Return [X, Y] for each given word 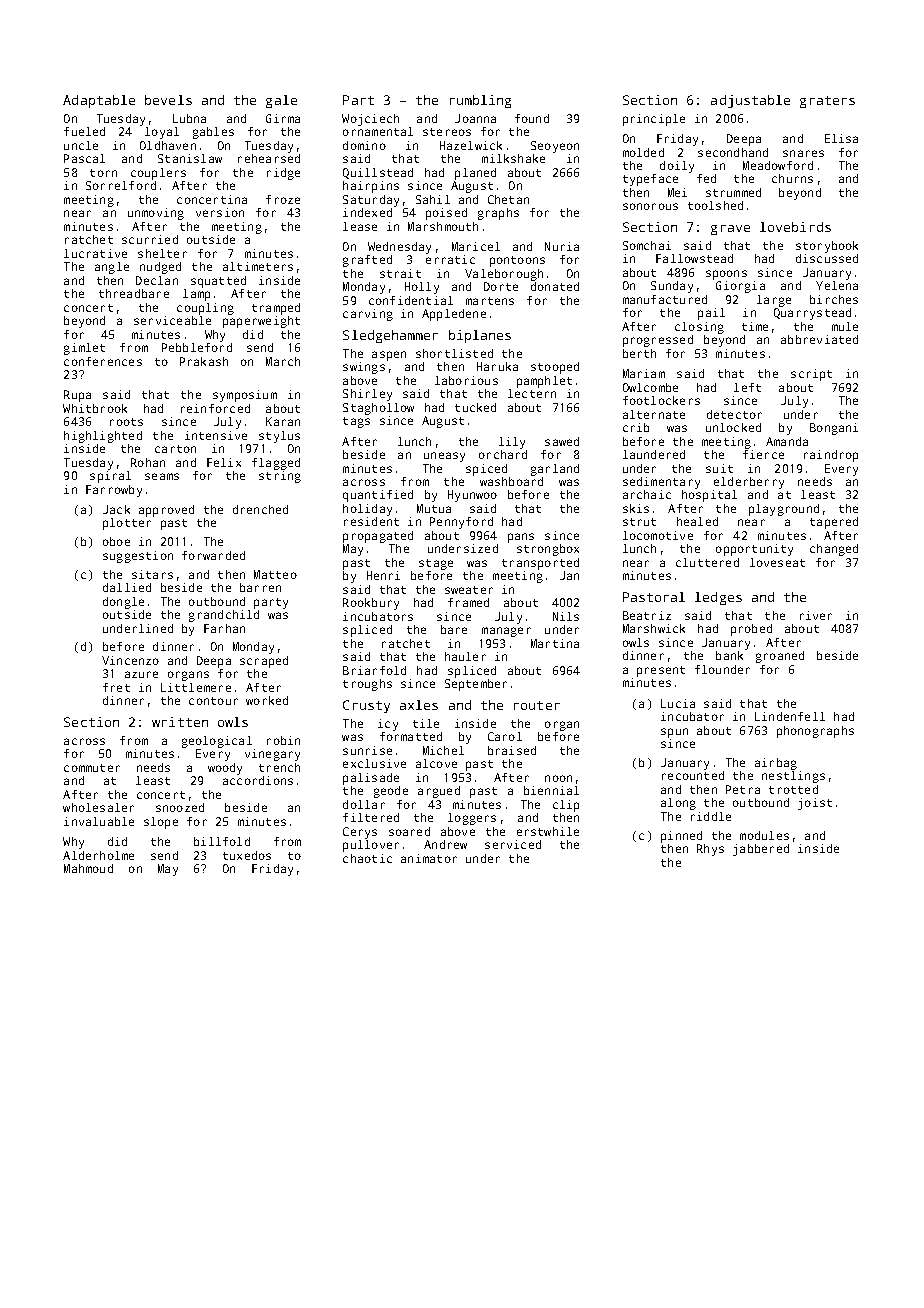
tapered [834, 523]
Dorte [501, 286]
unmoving [156, 214]
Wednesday [399, 248]
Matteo [275, 574]
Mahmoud [88, 868]
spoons [726, 275]
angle [112, 268]
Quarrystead [812, 314]
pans [521, 538]
